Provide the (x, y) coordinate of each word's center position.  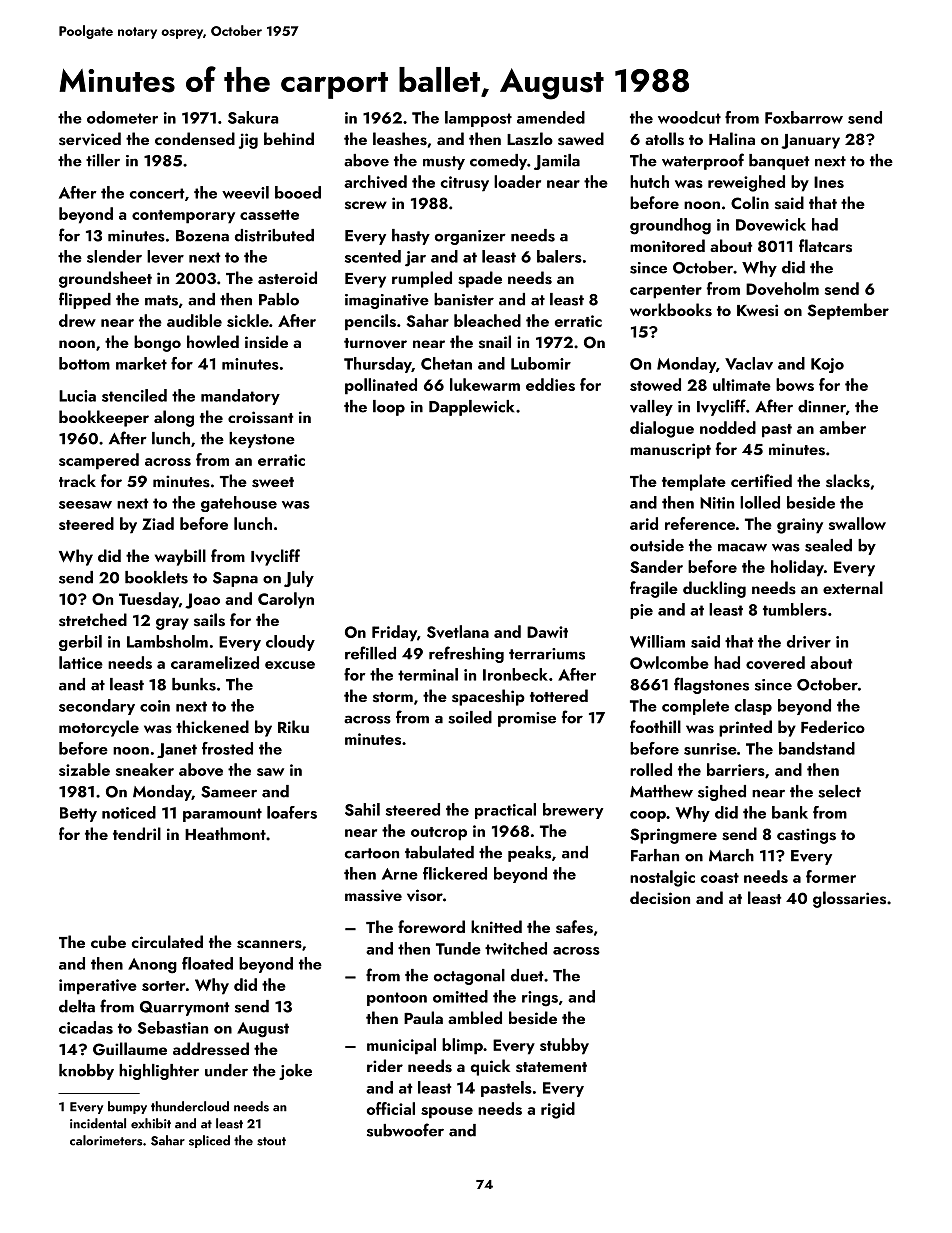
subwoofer (405, 1130)
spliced (209, 1141)
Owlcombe (669, 662)
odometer (122, 117)
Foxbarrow (804, 117)
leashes (400, 139)
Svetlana (458, 631)
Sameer (229, 792)
